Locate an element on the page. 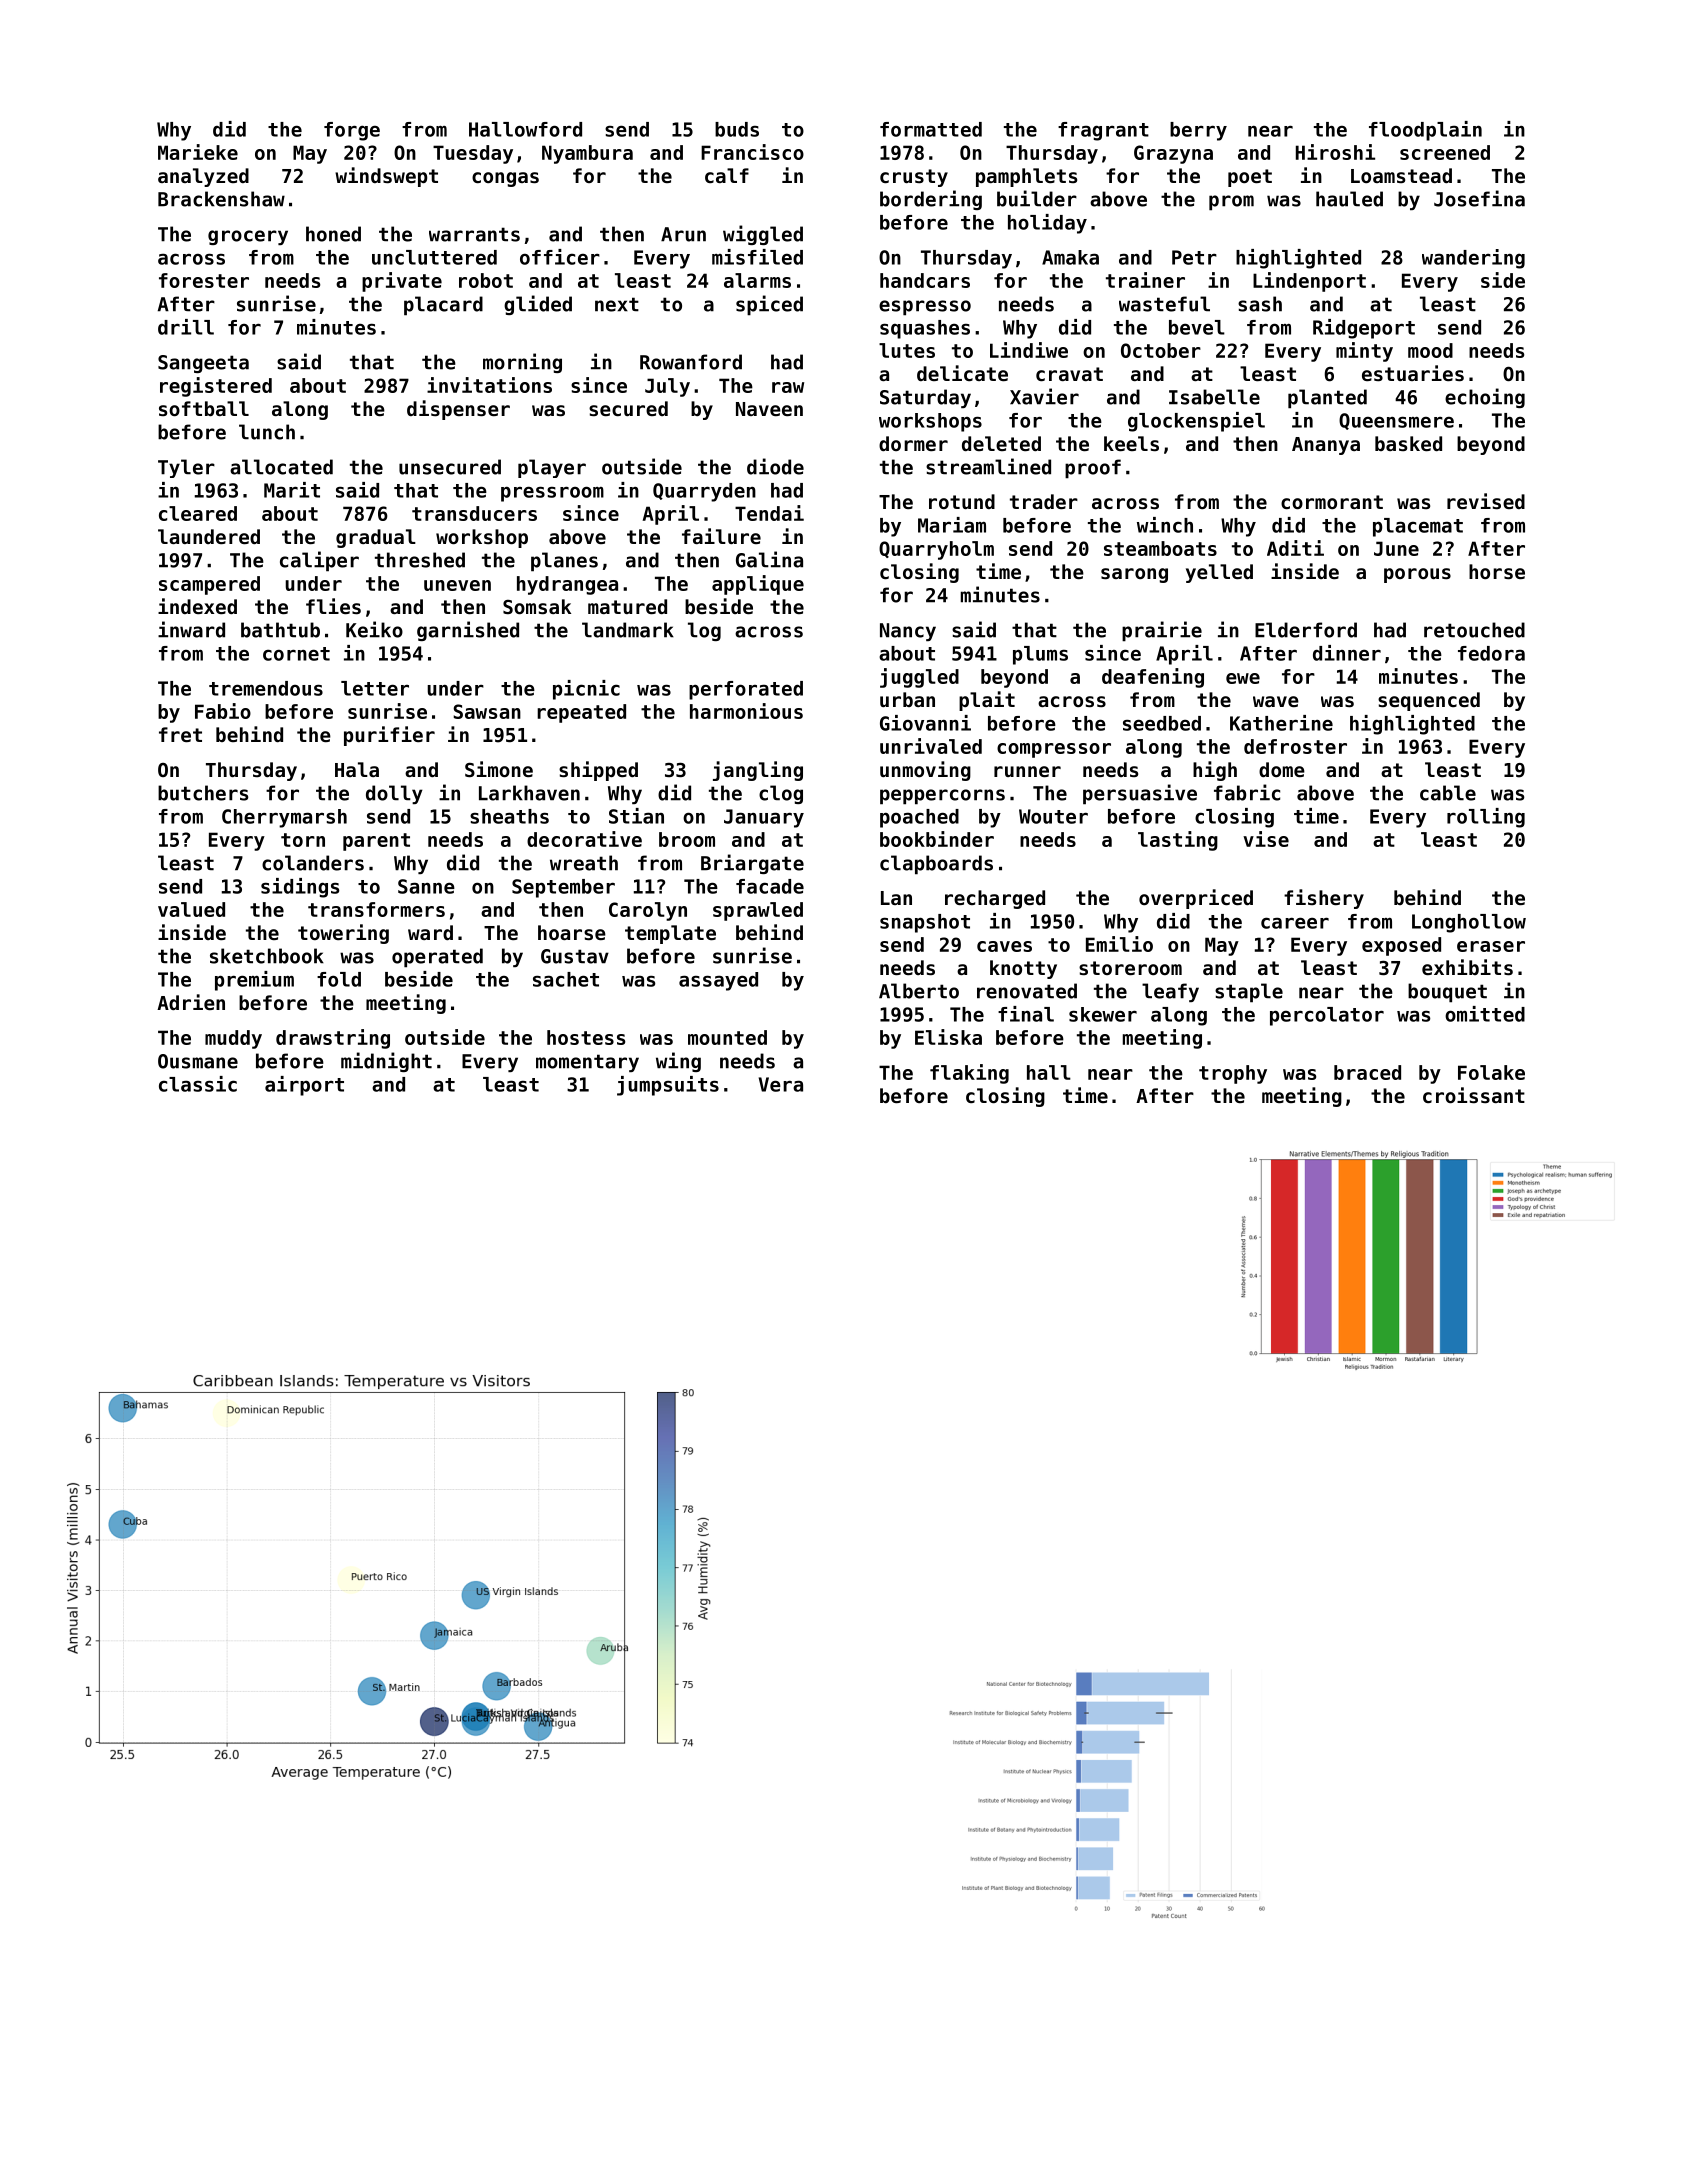  Marieke is located at coordinates (198, 152).
